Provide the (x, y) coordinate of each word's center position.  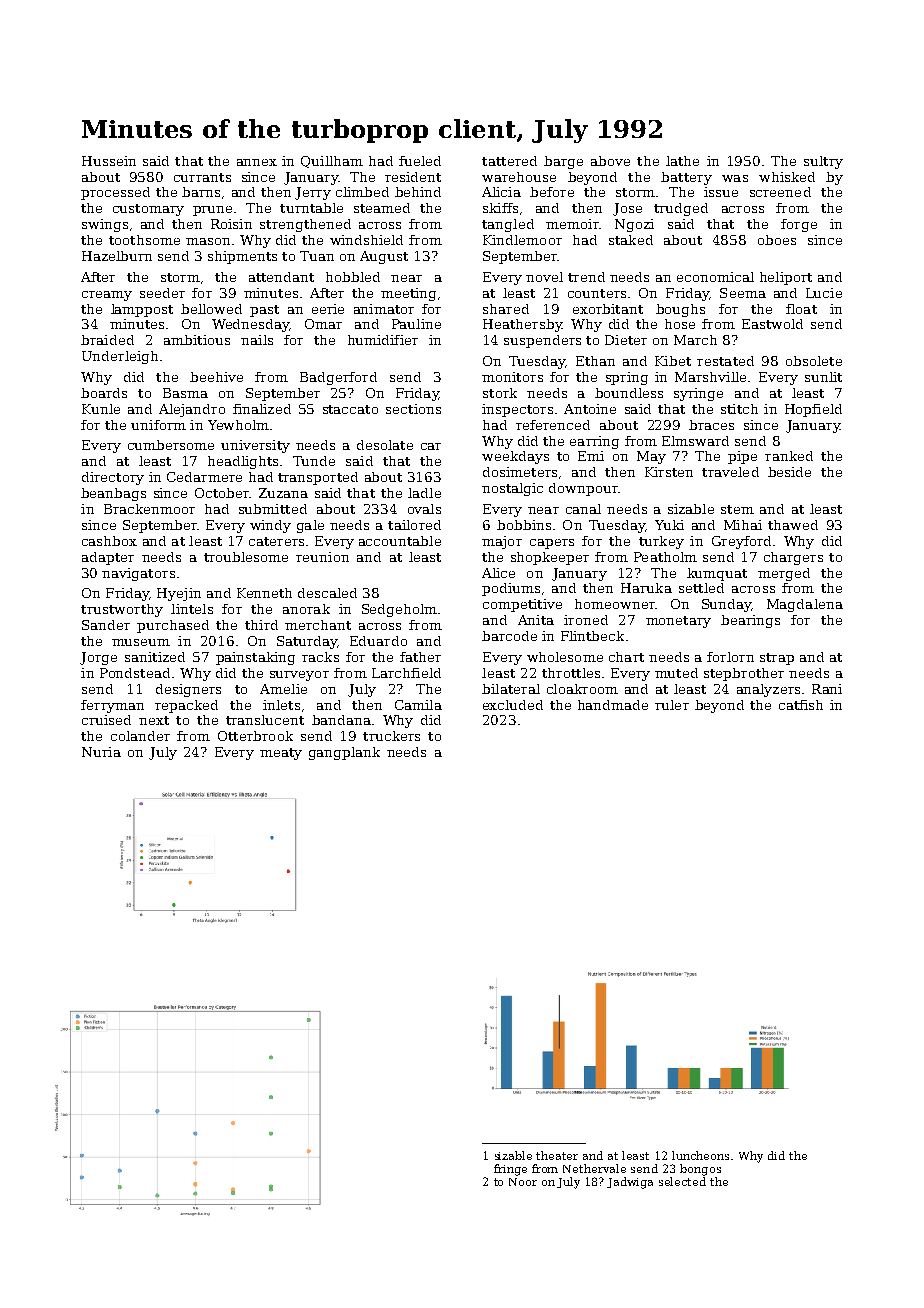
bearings (750, 621)
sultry (823, 162)
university (255, 446)
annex (257, 162)
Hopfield (813, 410)
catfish (801, 705)
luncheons (700, 1155)
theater (557, 1155)
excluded (513, 705)
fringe (510, 1170)
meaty (281, 754)
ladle (424, 493)
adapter (108, 558)
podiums (511, 589)
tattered (509, 161)
